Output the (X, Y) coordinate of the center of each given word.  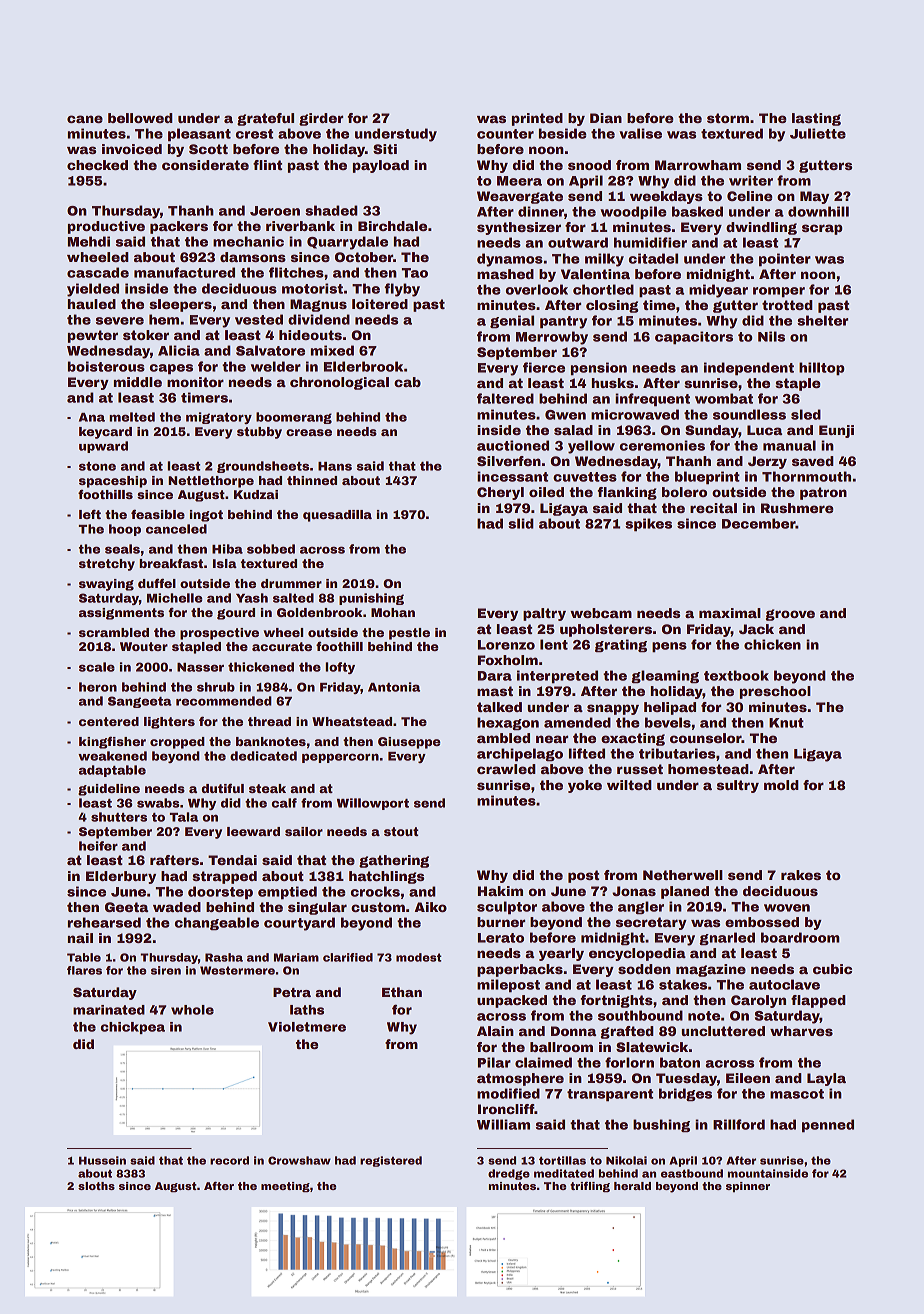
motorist (312, 288)
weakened (112, 756)
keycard (105, 433)
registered (391, 1161)
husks (613, 383)
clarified (348, 957)
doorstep (220, 893)
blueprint (707, 478)
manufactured (184, 272)
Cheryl (500, 493)
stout (401, 831)
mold (781, 785)
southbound (640, 1015)
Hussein (102, 1160)
